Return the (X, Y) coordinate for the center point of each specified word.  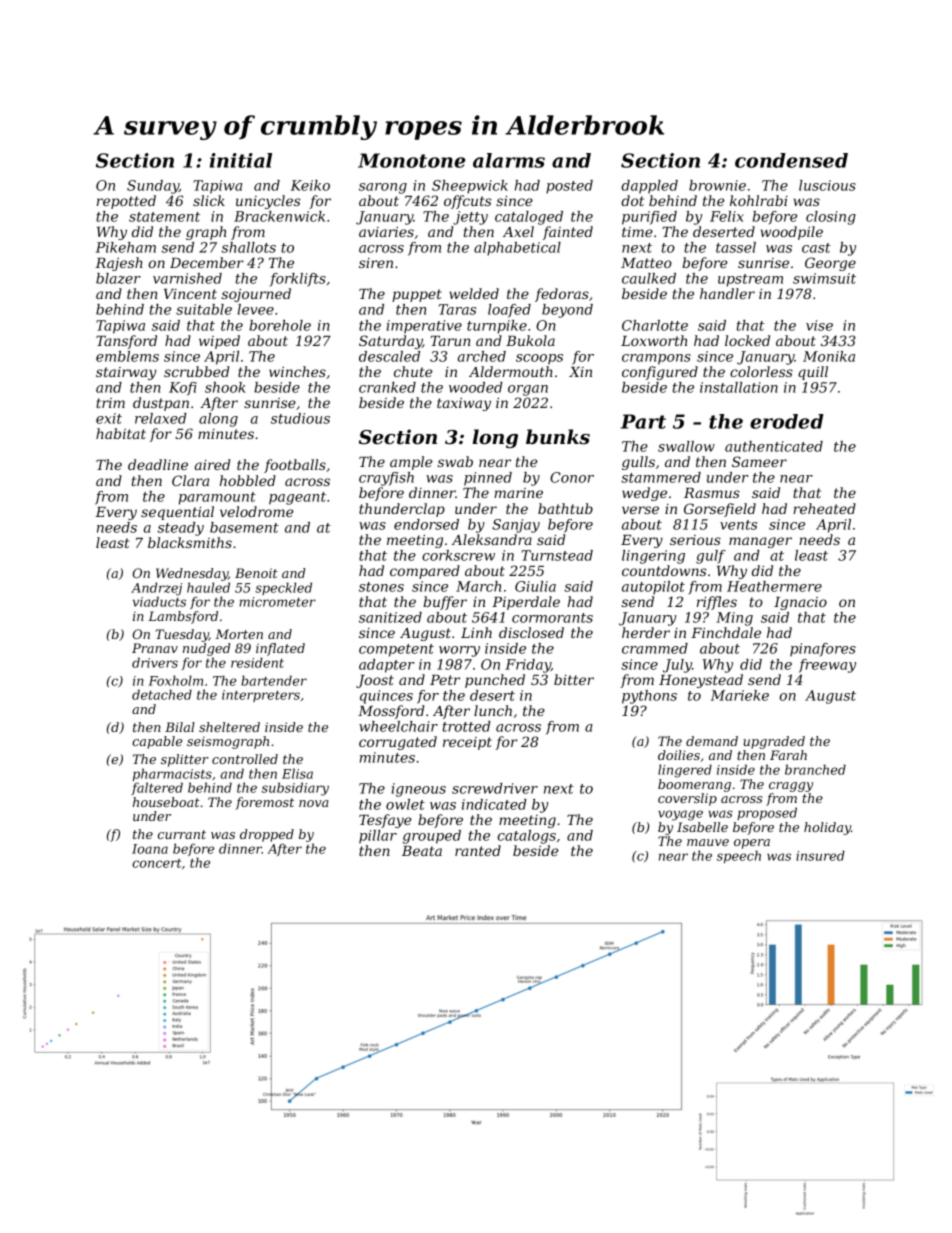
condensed (791, 160)
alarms (509, 160)
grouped (432, 837)
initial (241, 160)
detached (162, 694)
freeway (827, 666)
